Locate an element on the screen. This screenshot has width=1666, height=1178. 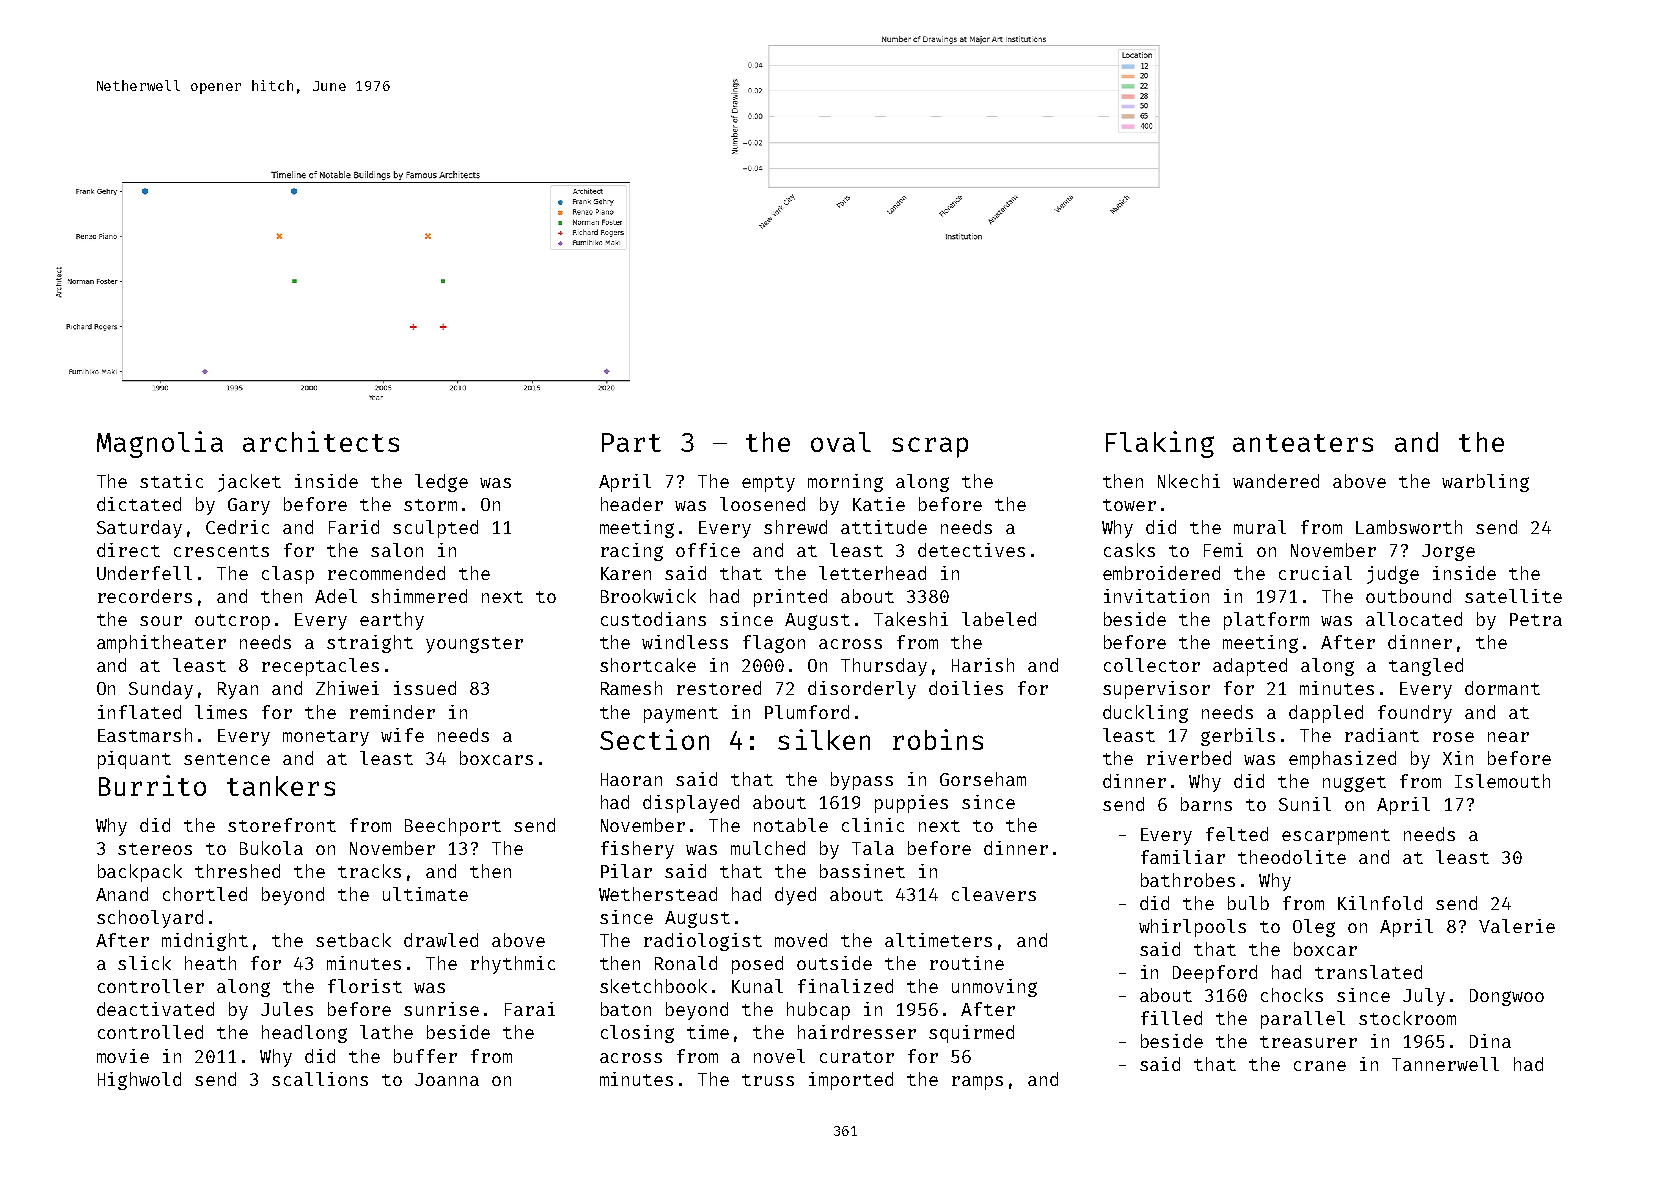
Ryan is located at coordinates (238, 690).
